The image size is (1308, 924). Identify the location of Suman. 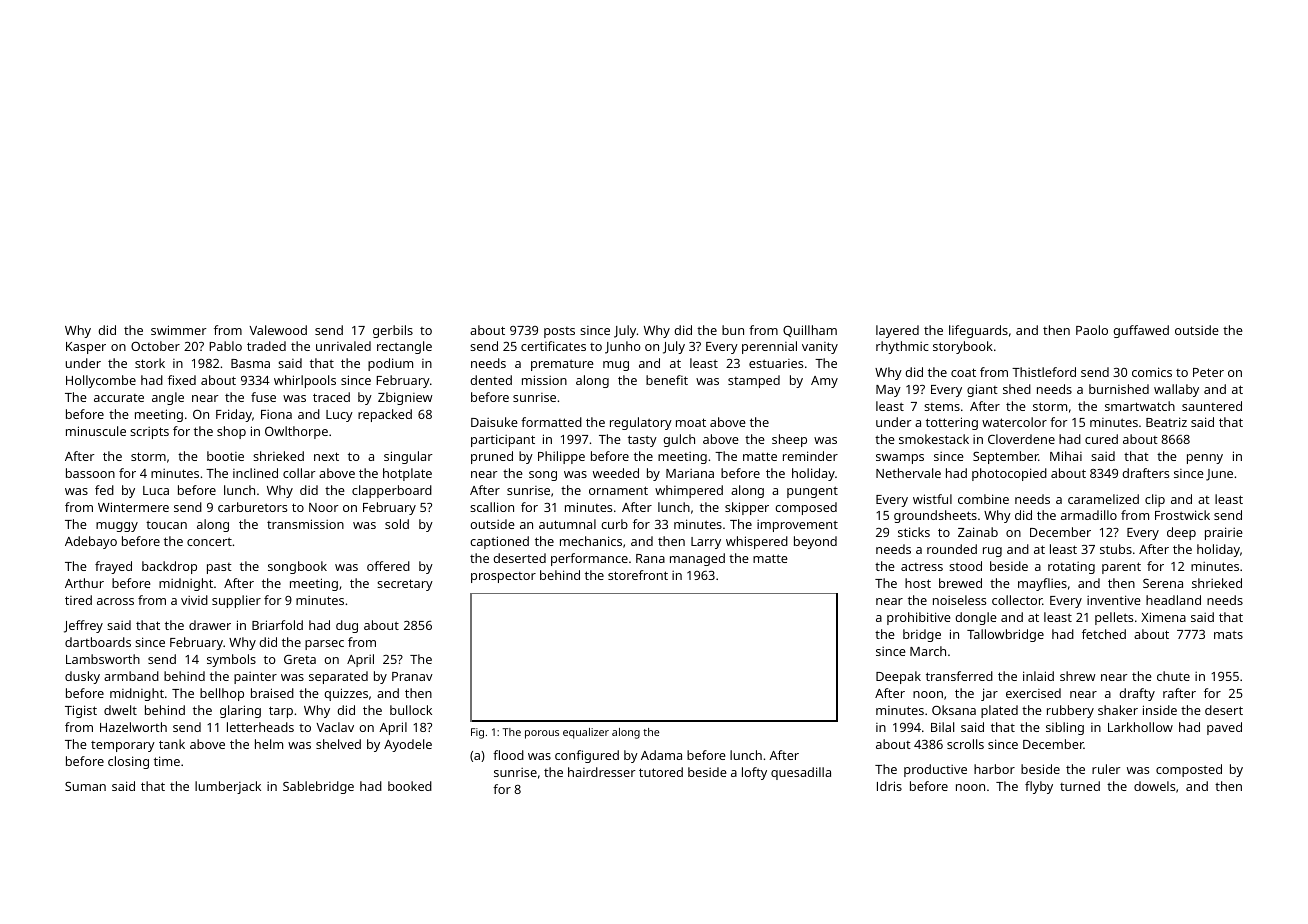
(85, 786).
